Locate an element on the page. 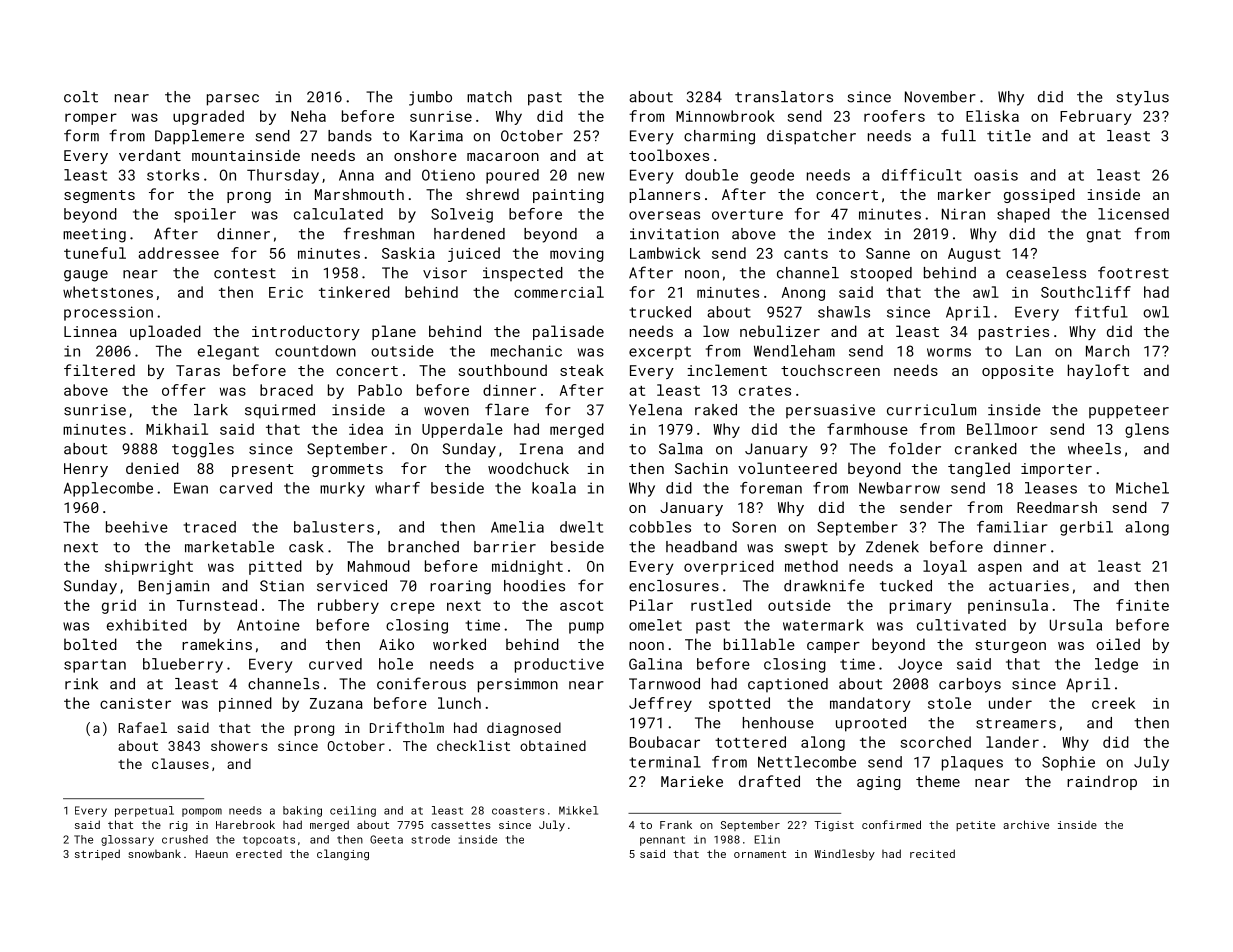  recited is located at coordinates (932, 853).
